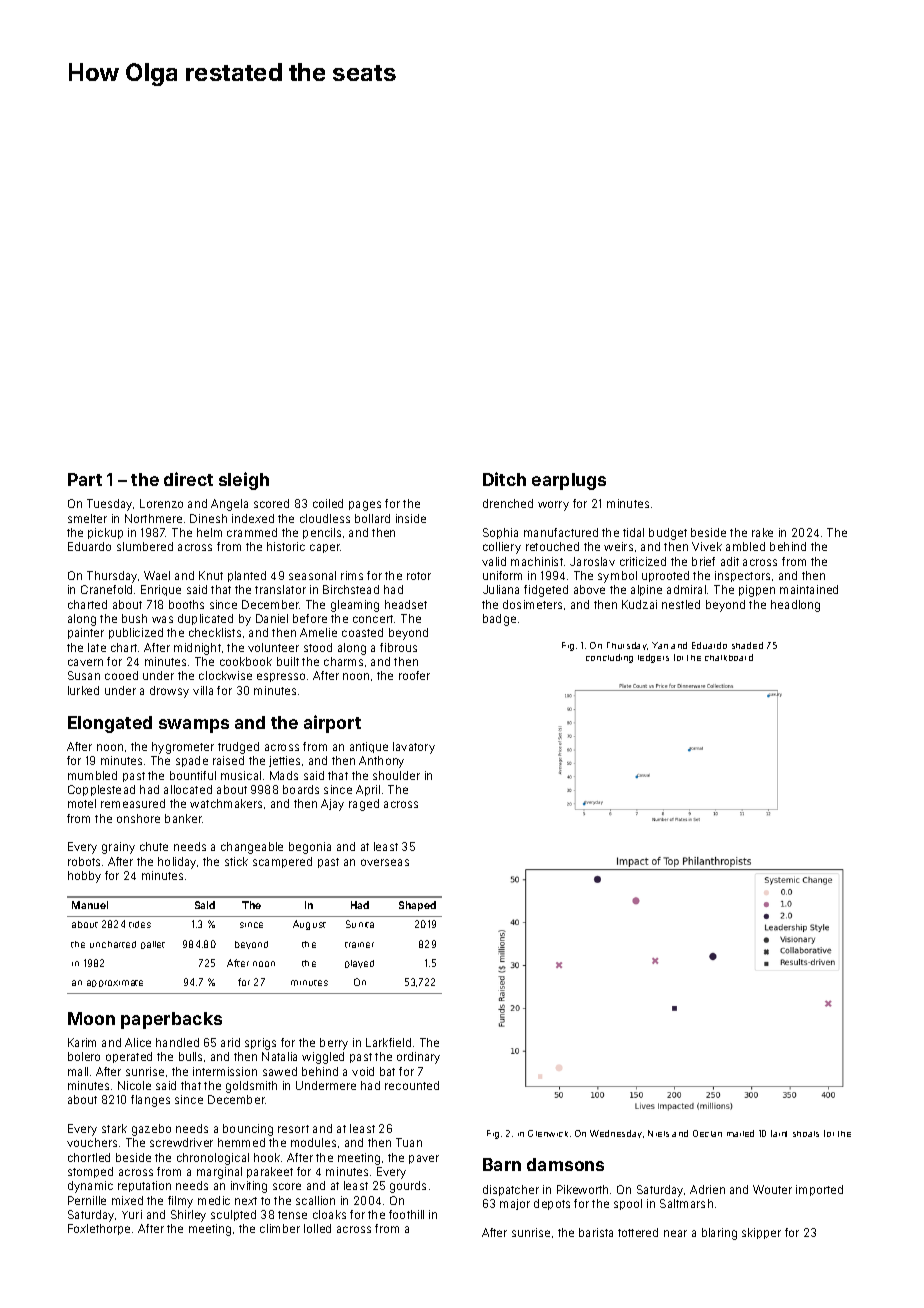 Image resolution: width=924 pixels, height=1308 pixels. Describe the element at coordinates (569, 481) in the page. I see `earplugs` at that location.
